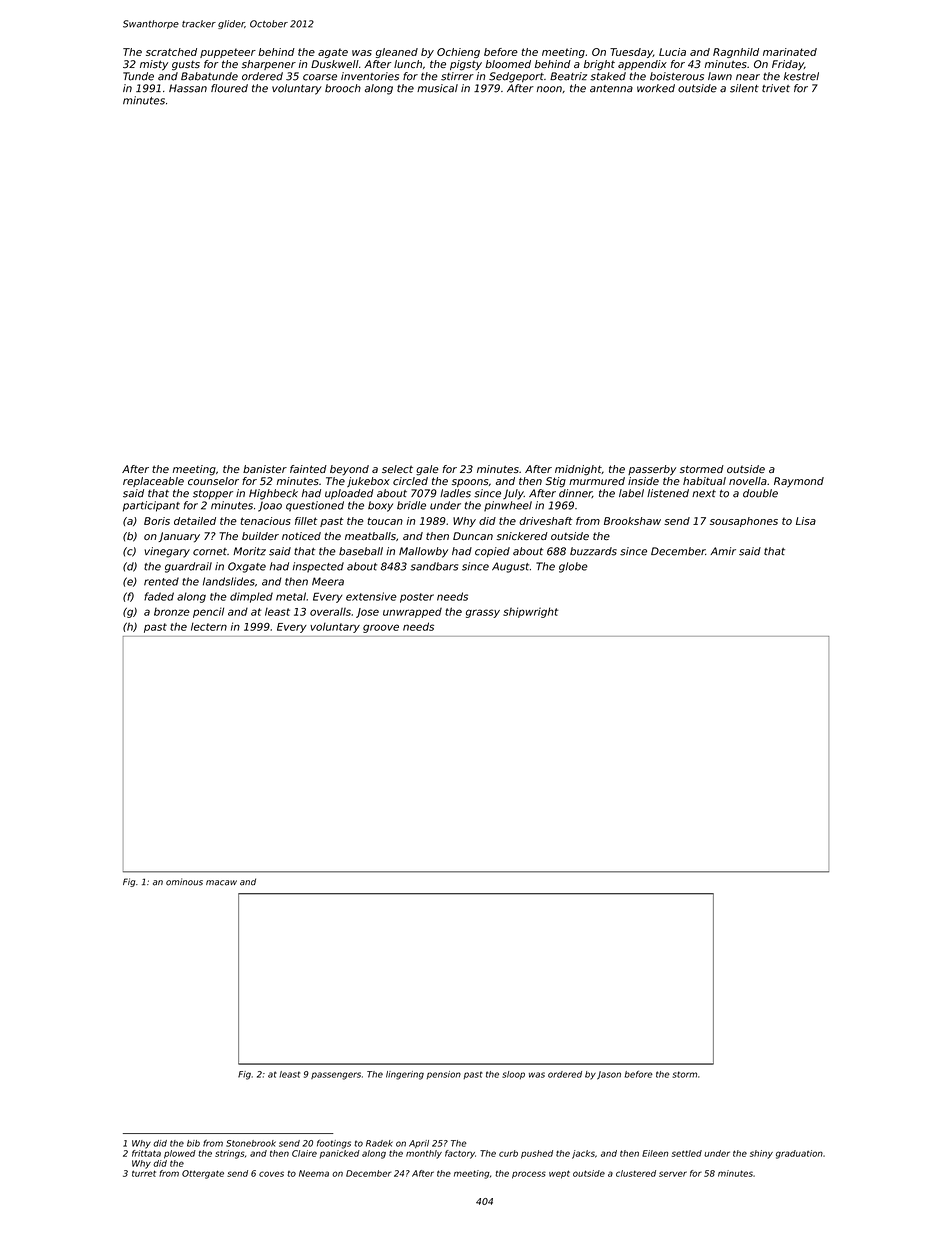 This screenshot has height=1233, width=952. I want to click on panicked, so click(340, 1154).
